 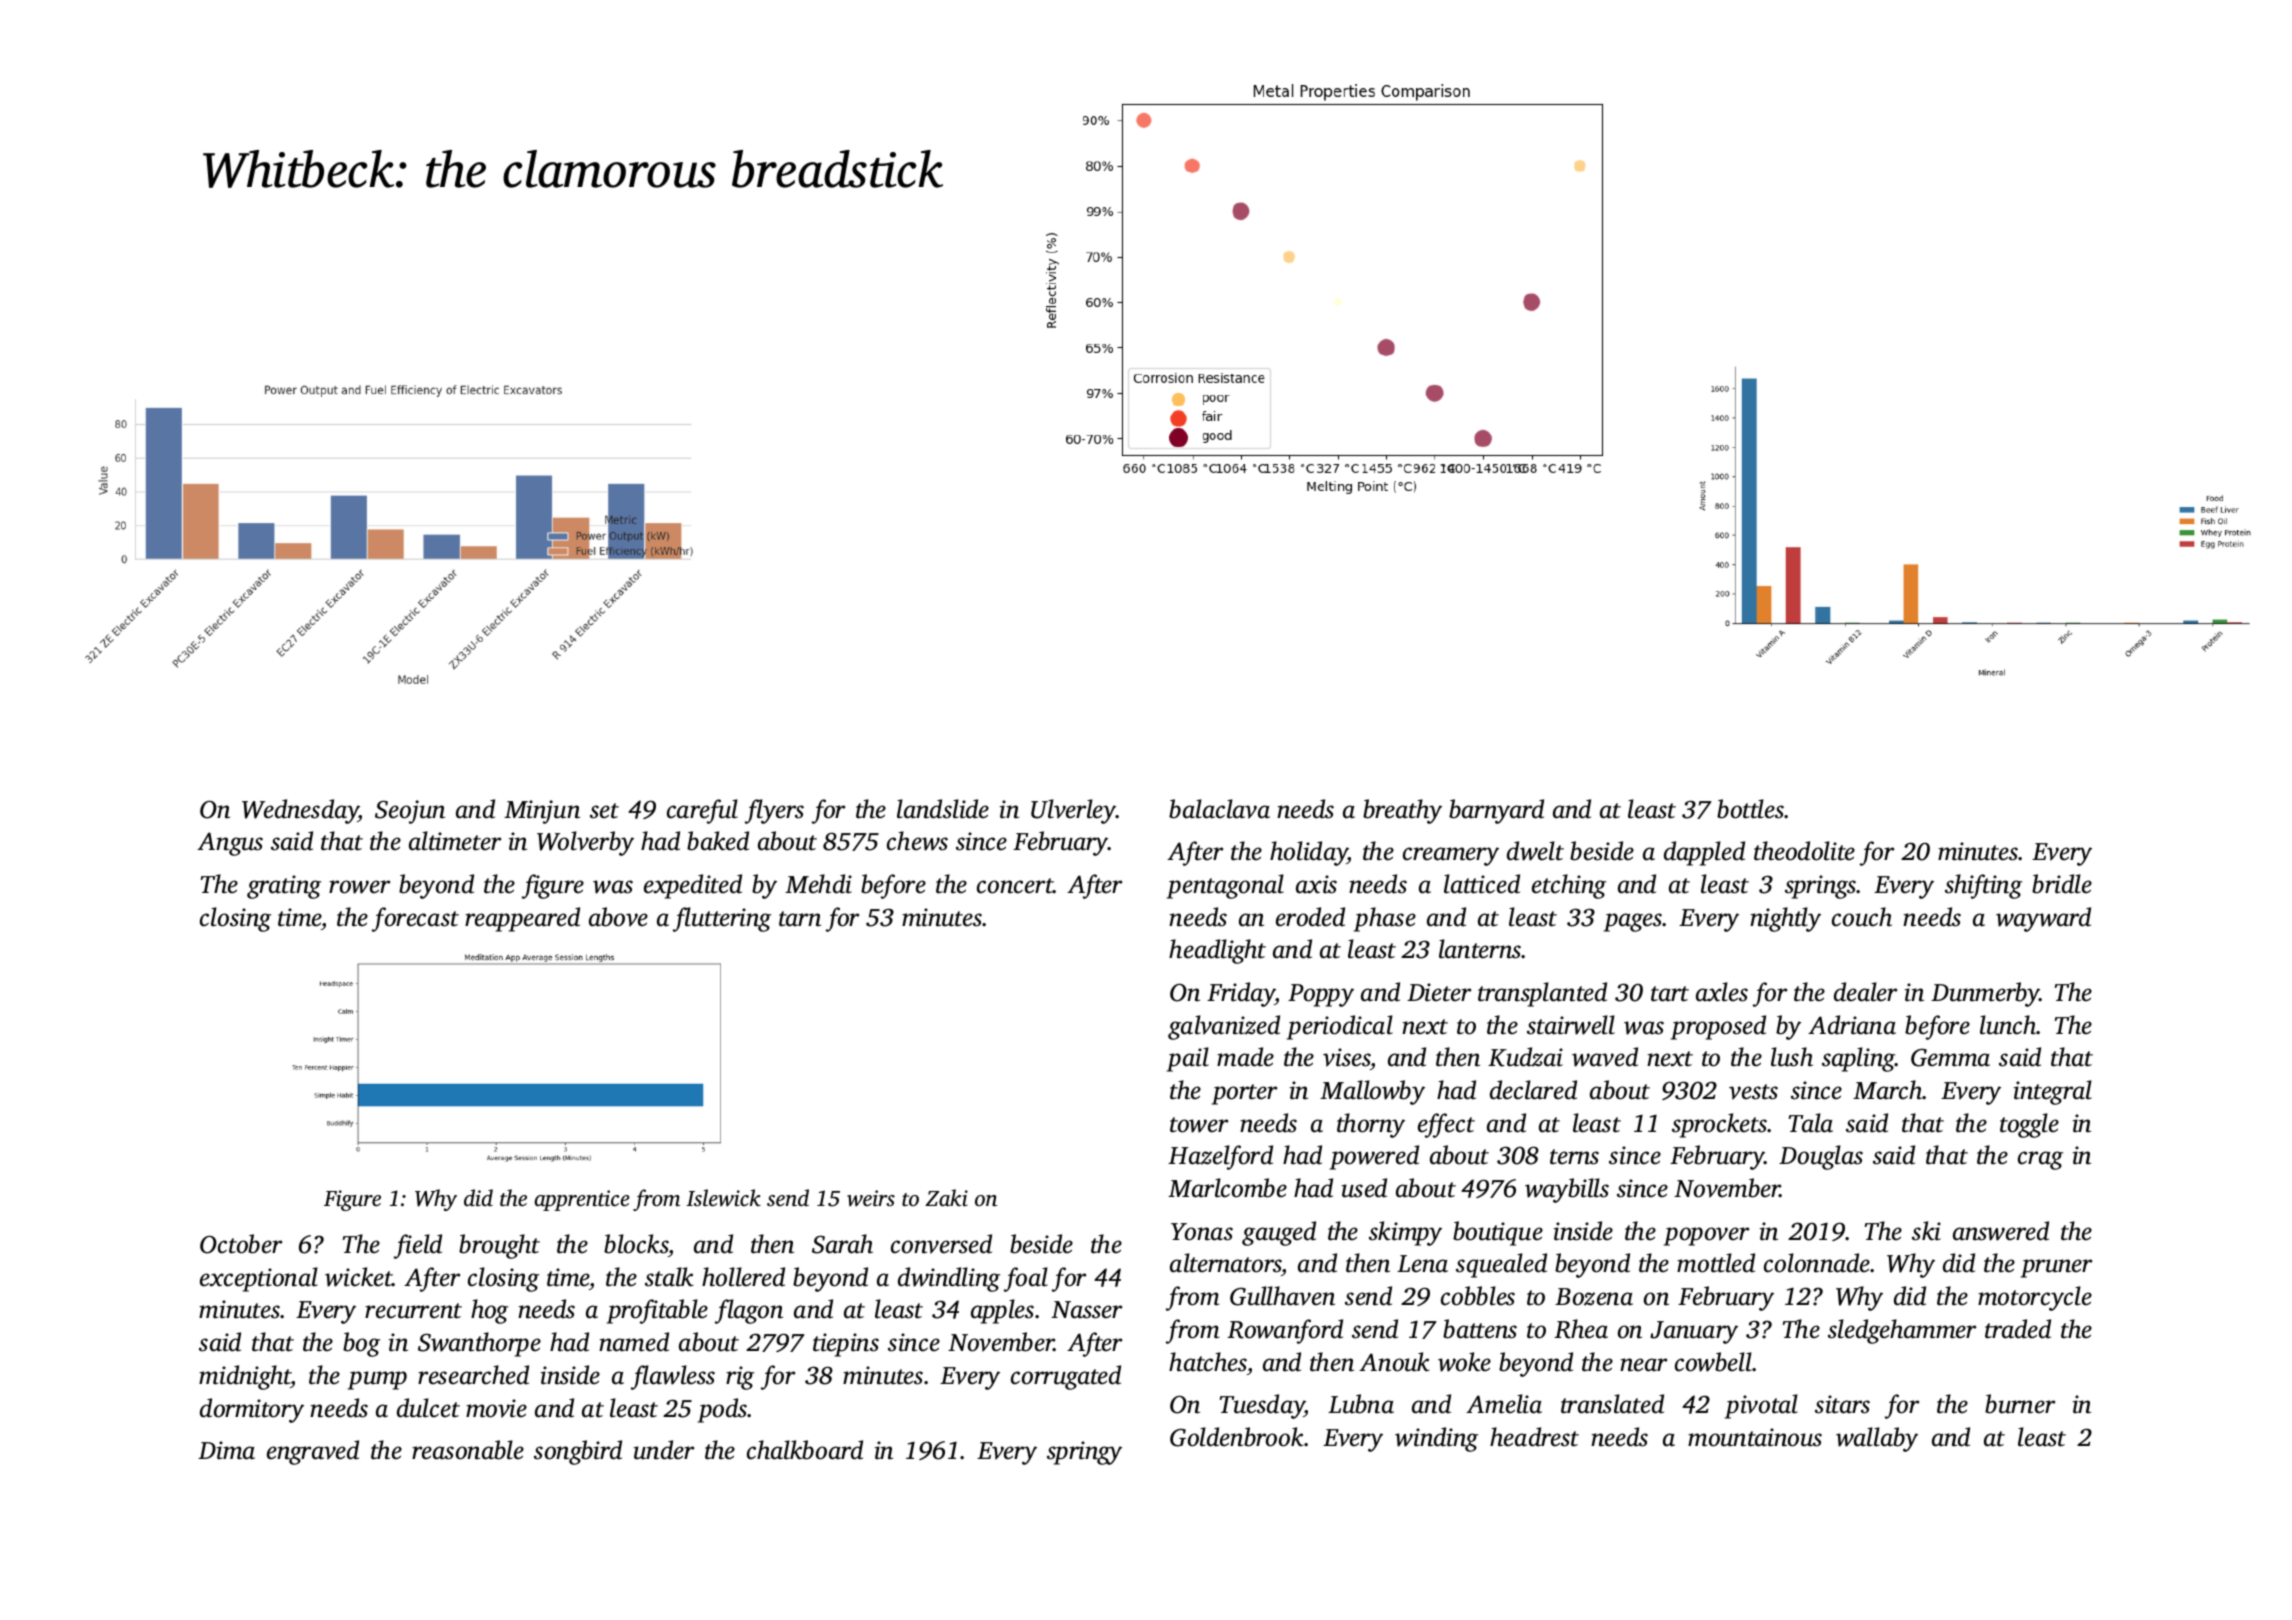 What do you see at coordinates (1755, 1437) in the document?
I see `mountainous` at bounding box center [1755, 1437].
